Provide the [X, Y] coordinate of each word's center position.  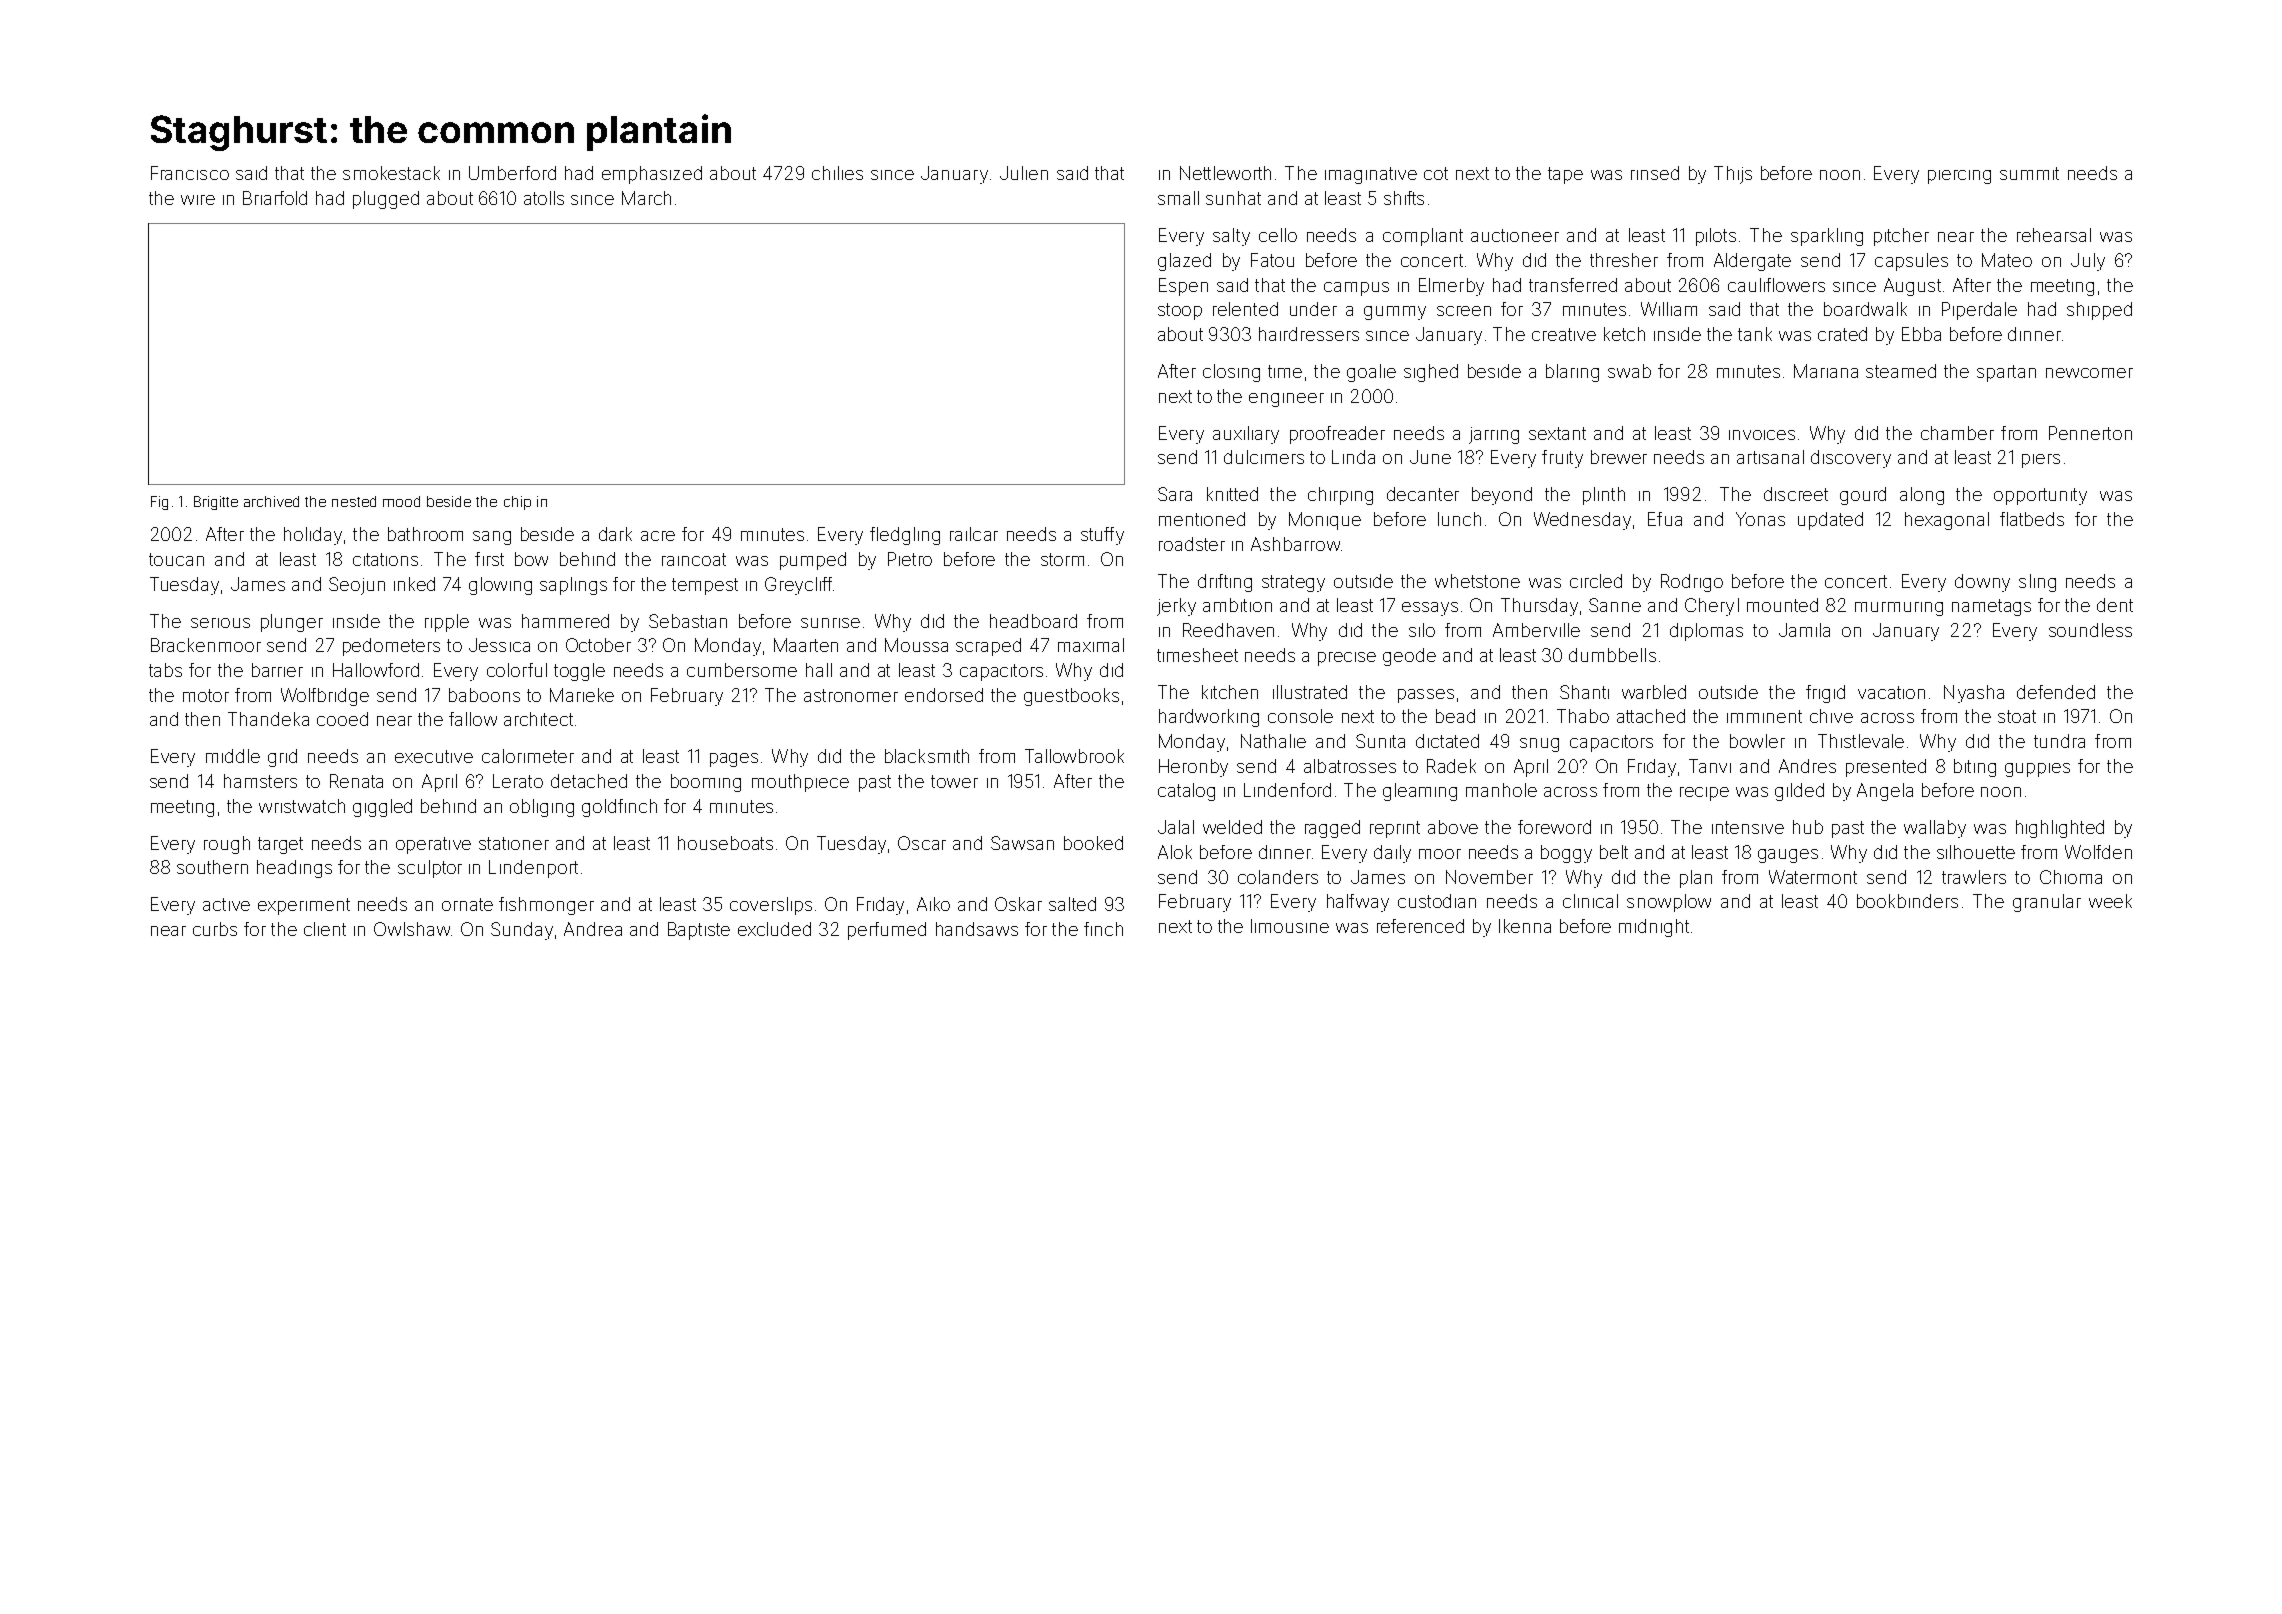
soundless [2090, 630]
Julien [1024, 173]
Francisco [190, 173]
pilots [1716, 237]
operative [433, 845]
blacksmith [927, 756]
